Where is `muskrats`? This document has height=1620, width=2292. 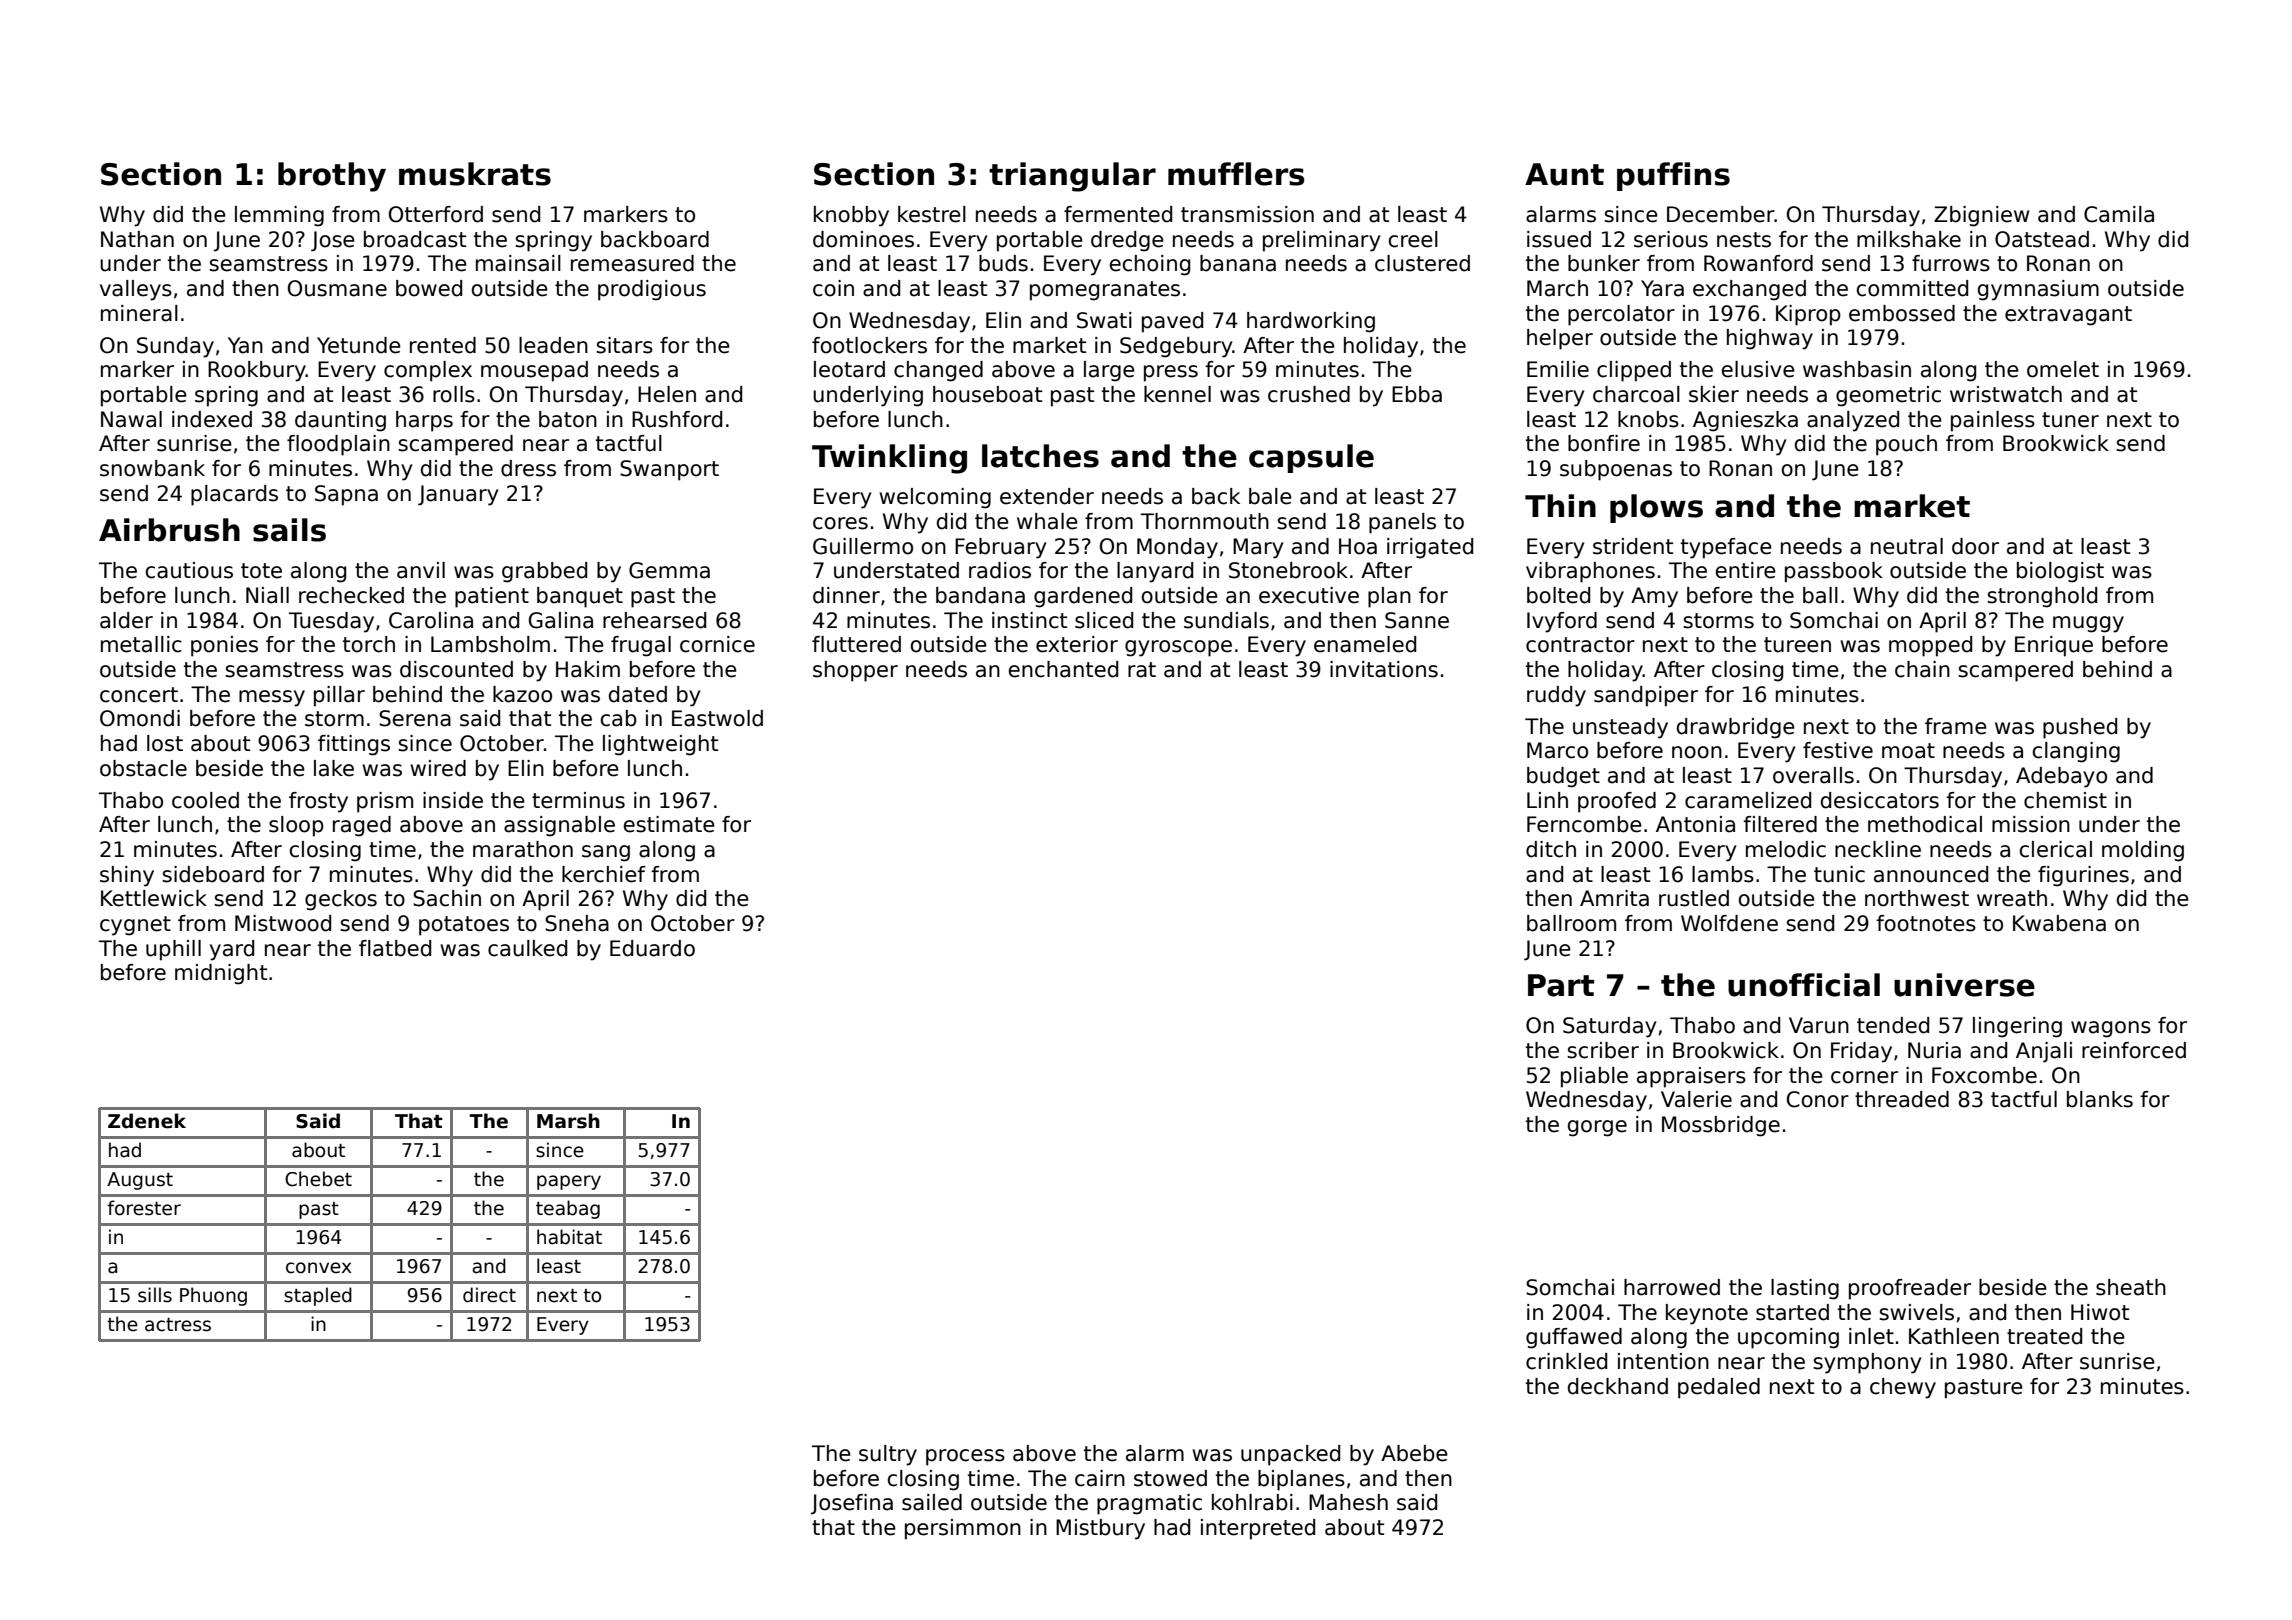
muskrats is located at coordinates (475, 174).
